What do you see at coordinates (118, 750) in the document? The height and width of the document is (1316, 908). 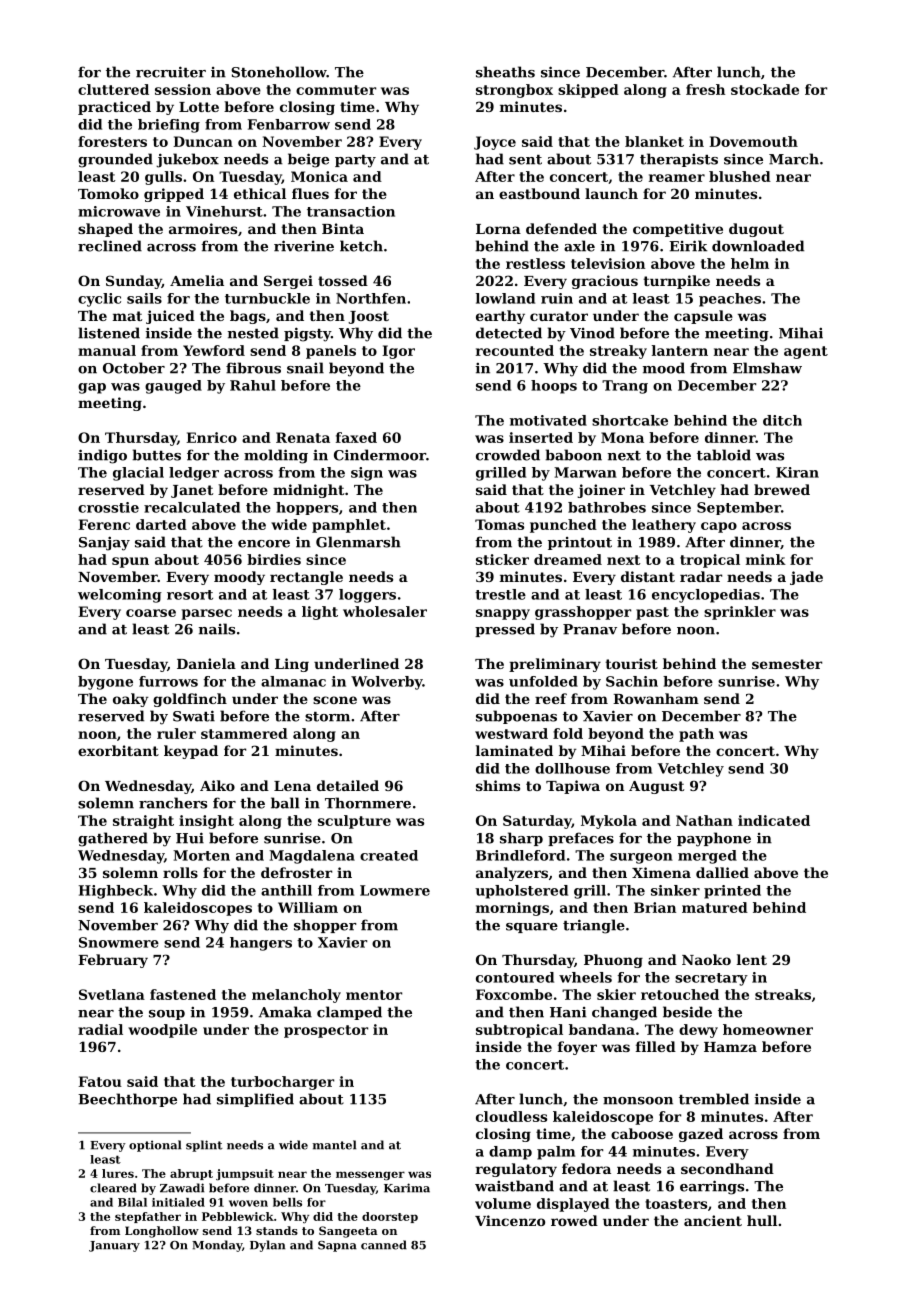 I see `exorbitant` at bounding box center [118, 750].
